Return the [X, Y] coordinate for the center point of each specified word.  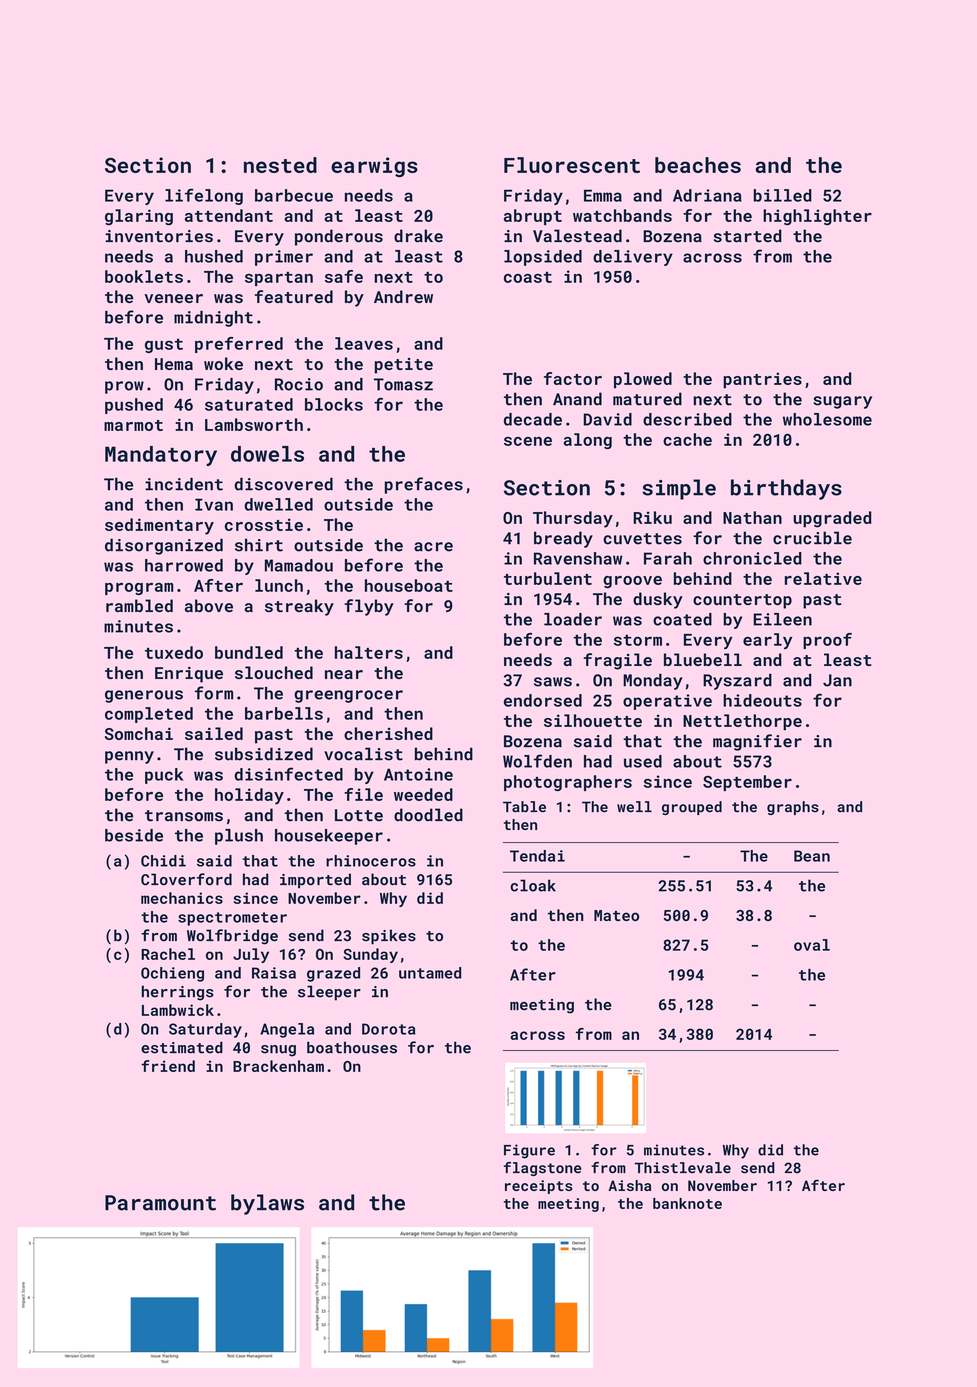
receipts [539, 1187]
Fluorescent [572, 165]
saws [553, 682]
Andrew [403, 296]
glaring [139, 217]
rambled [139, 605]
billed [782, 195]
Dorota [388, 1029]
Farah [668, 558]
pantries [762, 380]
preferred [239, 345]
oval [812, 945]
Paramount [160, 1203]
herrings [178, 993]
